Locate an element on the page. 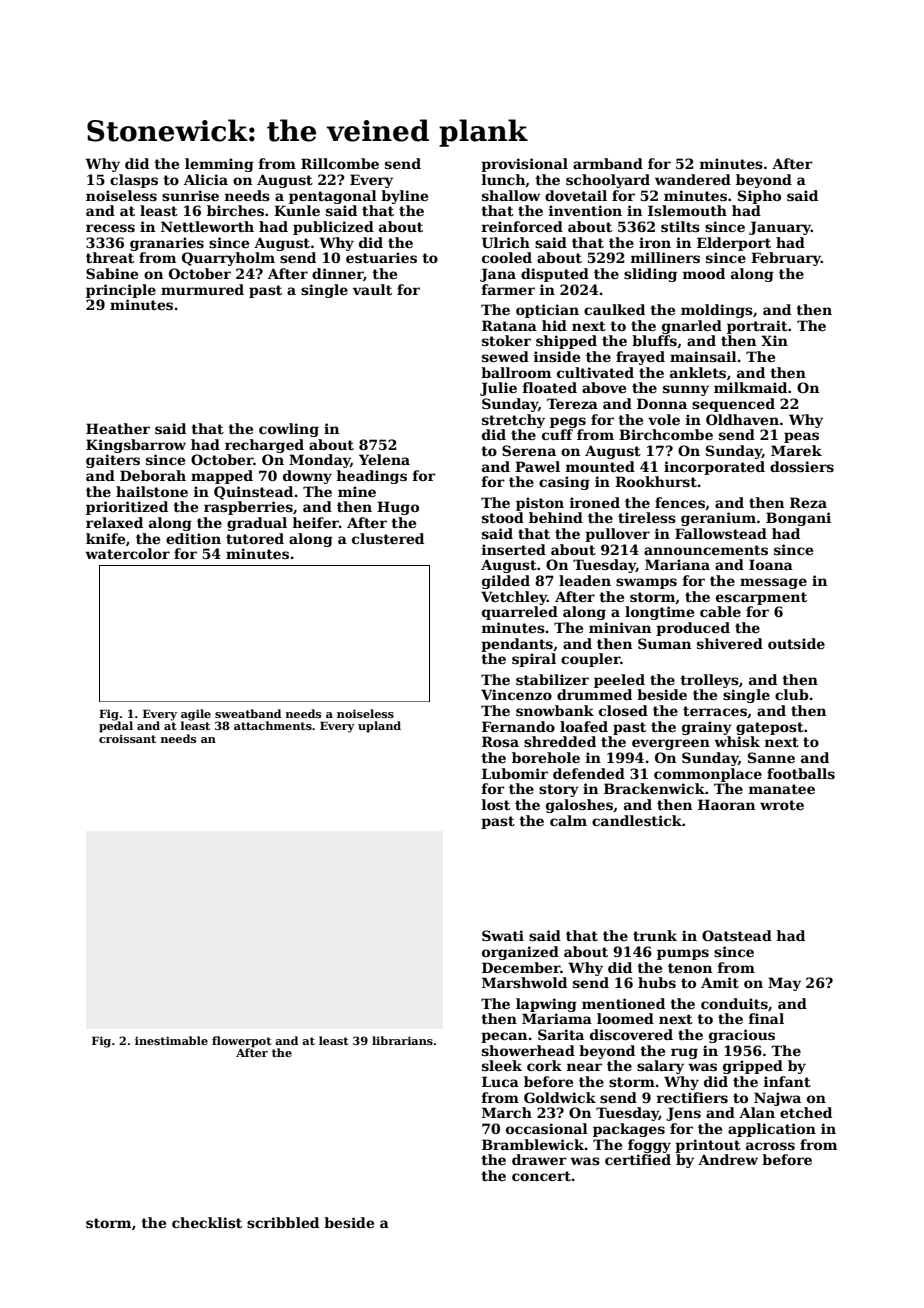  concert is located at coordinates (541, 1176).
